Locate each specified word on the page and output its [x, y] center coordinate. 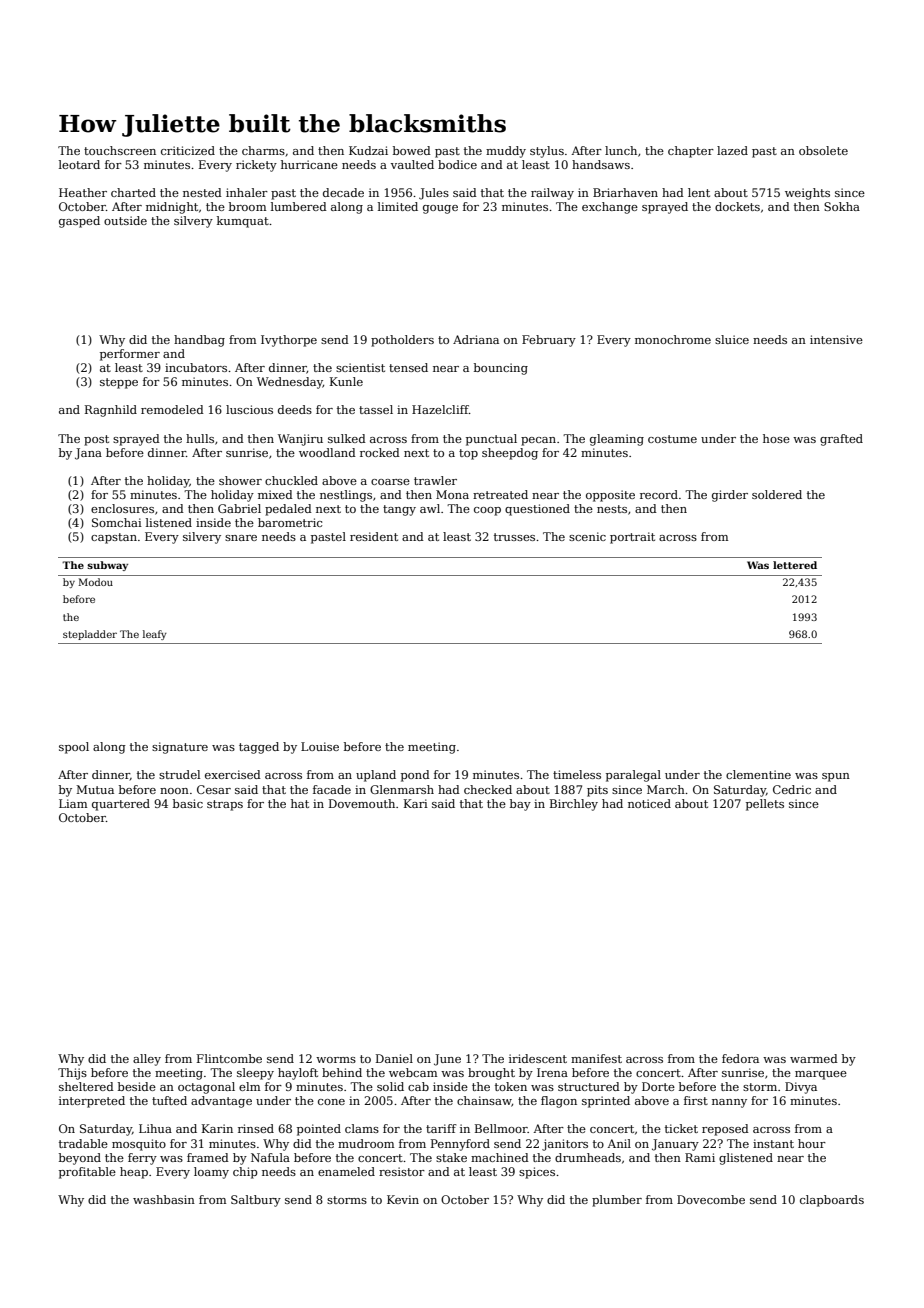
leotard [79, 164]
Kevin [403, 1199]
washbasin [164, 1199]
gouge [440, 209]
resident [374, 536]
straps [225, 805]
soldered [777, 494]
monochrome [673, 339]
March [666, 789]
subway [107, 566]
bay [520, 805]
